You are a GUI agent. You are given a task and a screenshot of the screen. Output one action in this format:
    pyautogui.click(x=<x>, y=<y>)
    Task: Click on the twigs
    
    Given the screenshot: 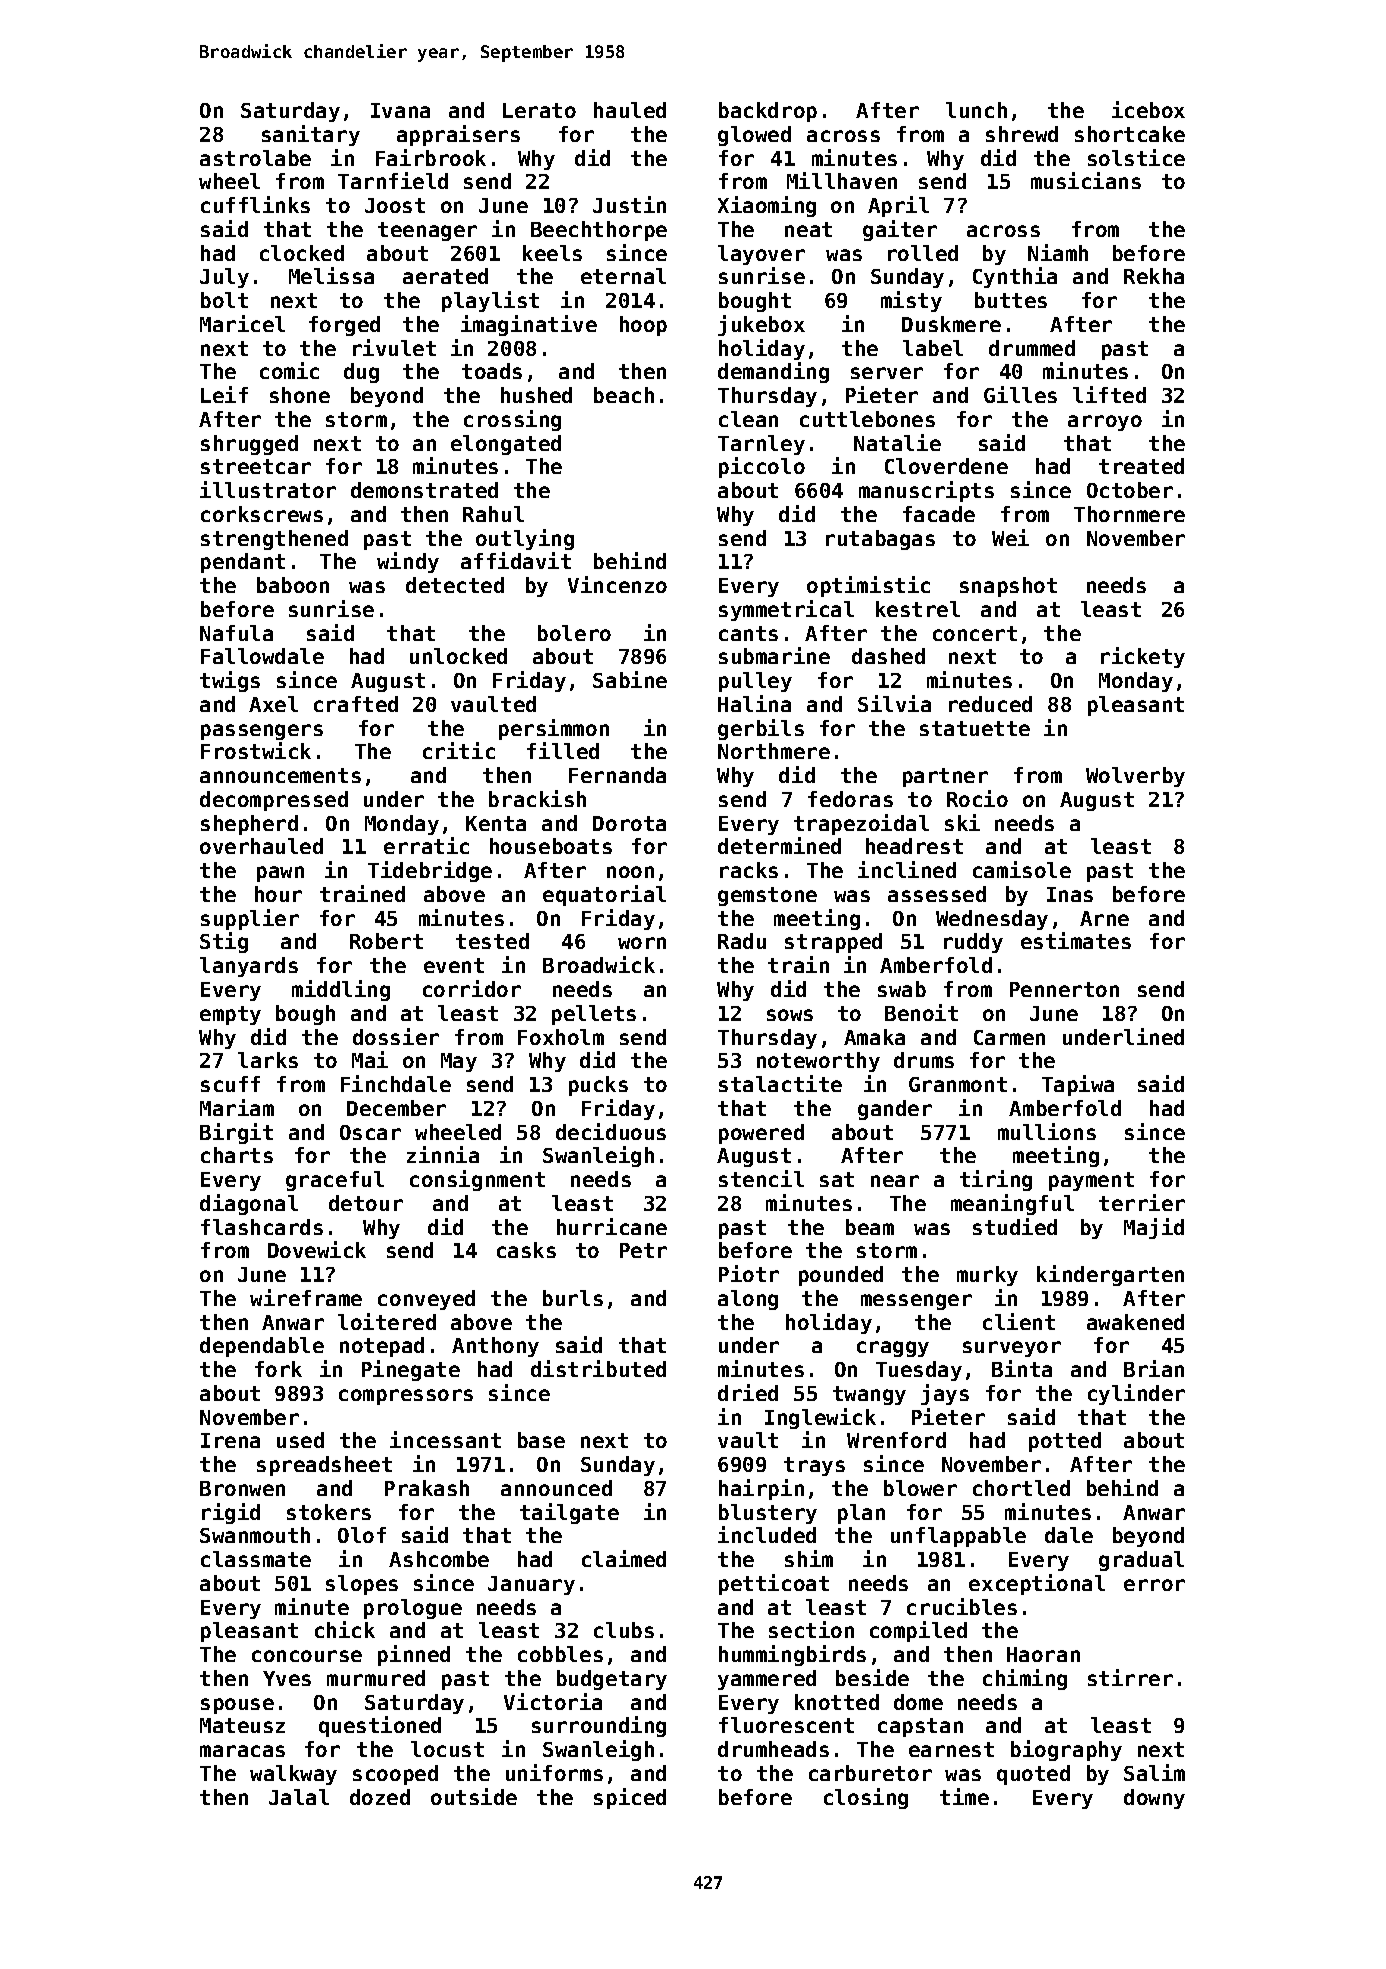 What is the action you would take?
    pyautogui.click(x=230, y=681)
